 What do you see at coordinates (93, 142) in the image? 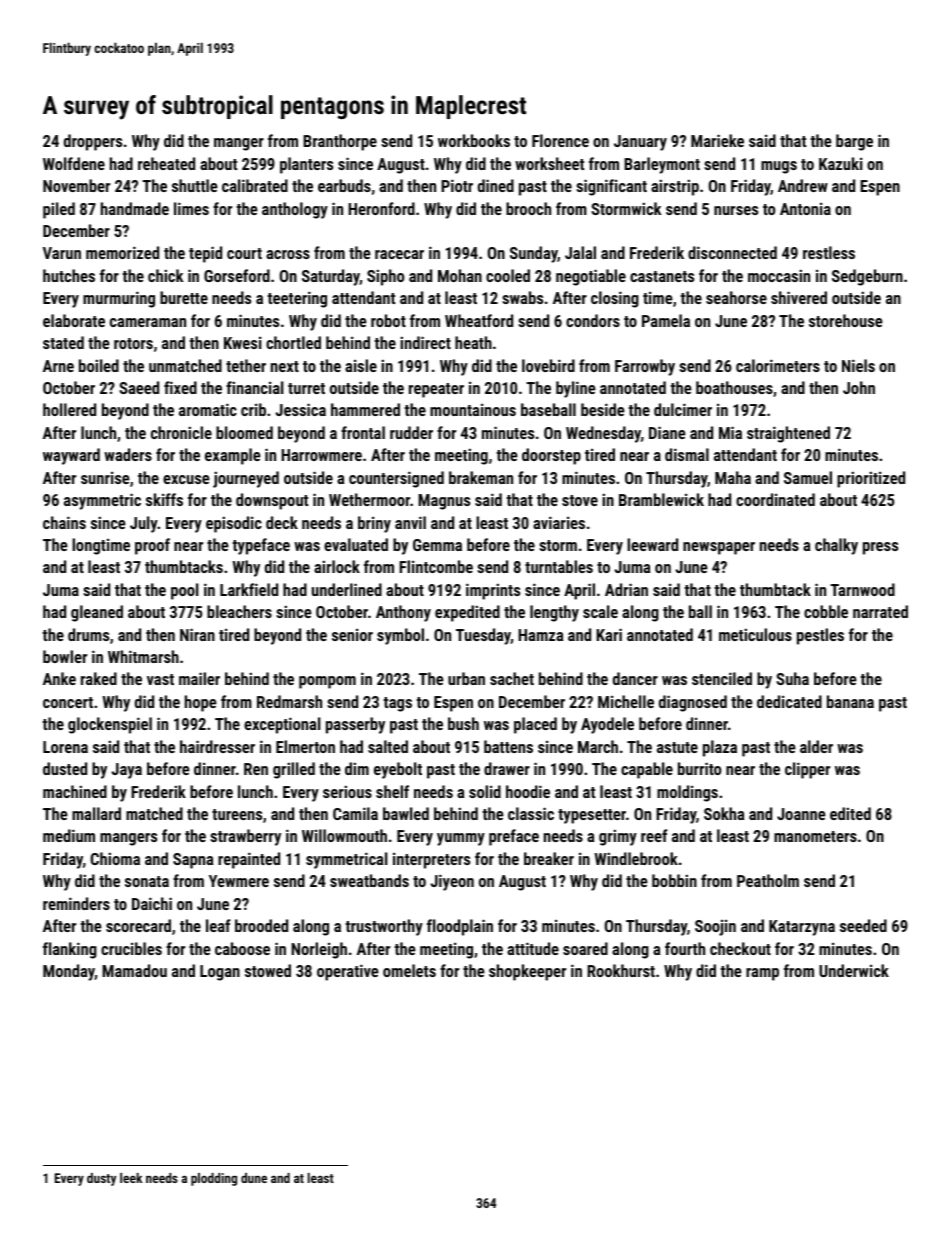
I see `droppers` at bounding box center [93, 142].
